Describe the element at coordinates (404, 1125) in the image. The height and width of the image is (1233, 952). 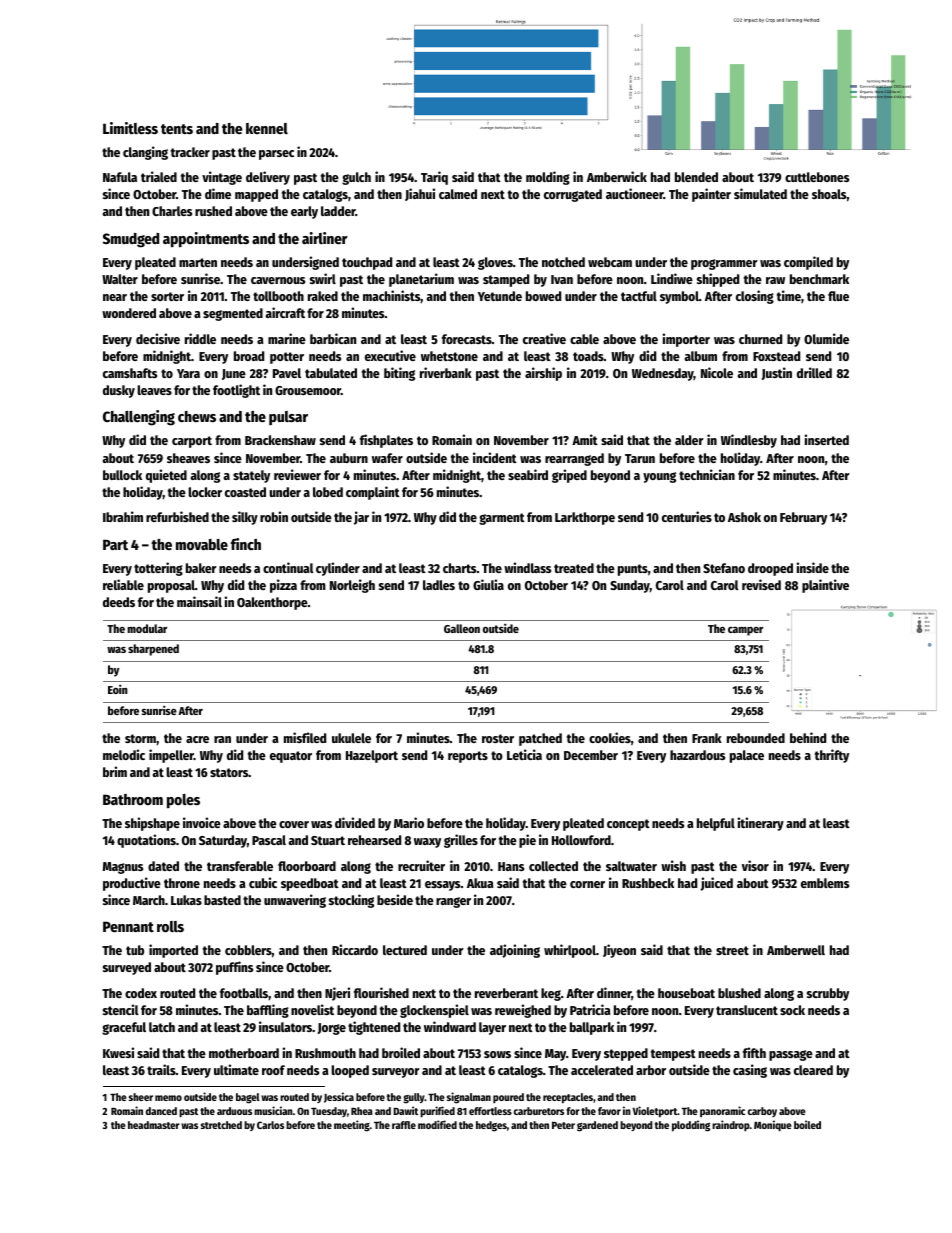
I see `raffle` at that location.
